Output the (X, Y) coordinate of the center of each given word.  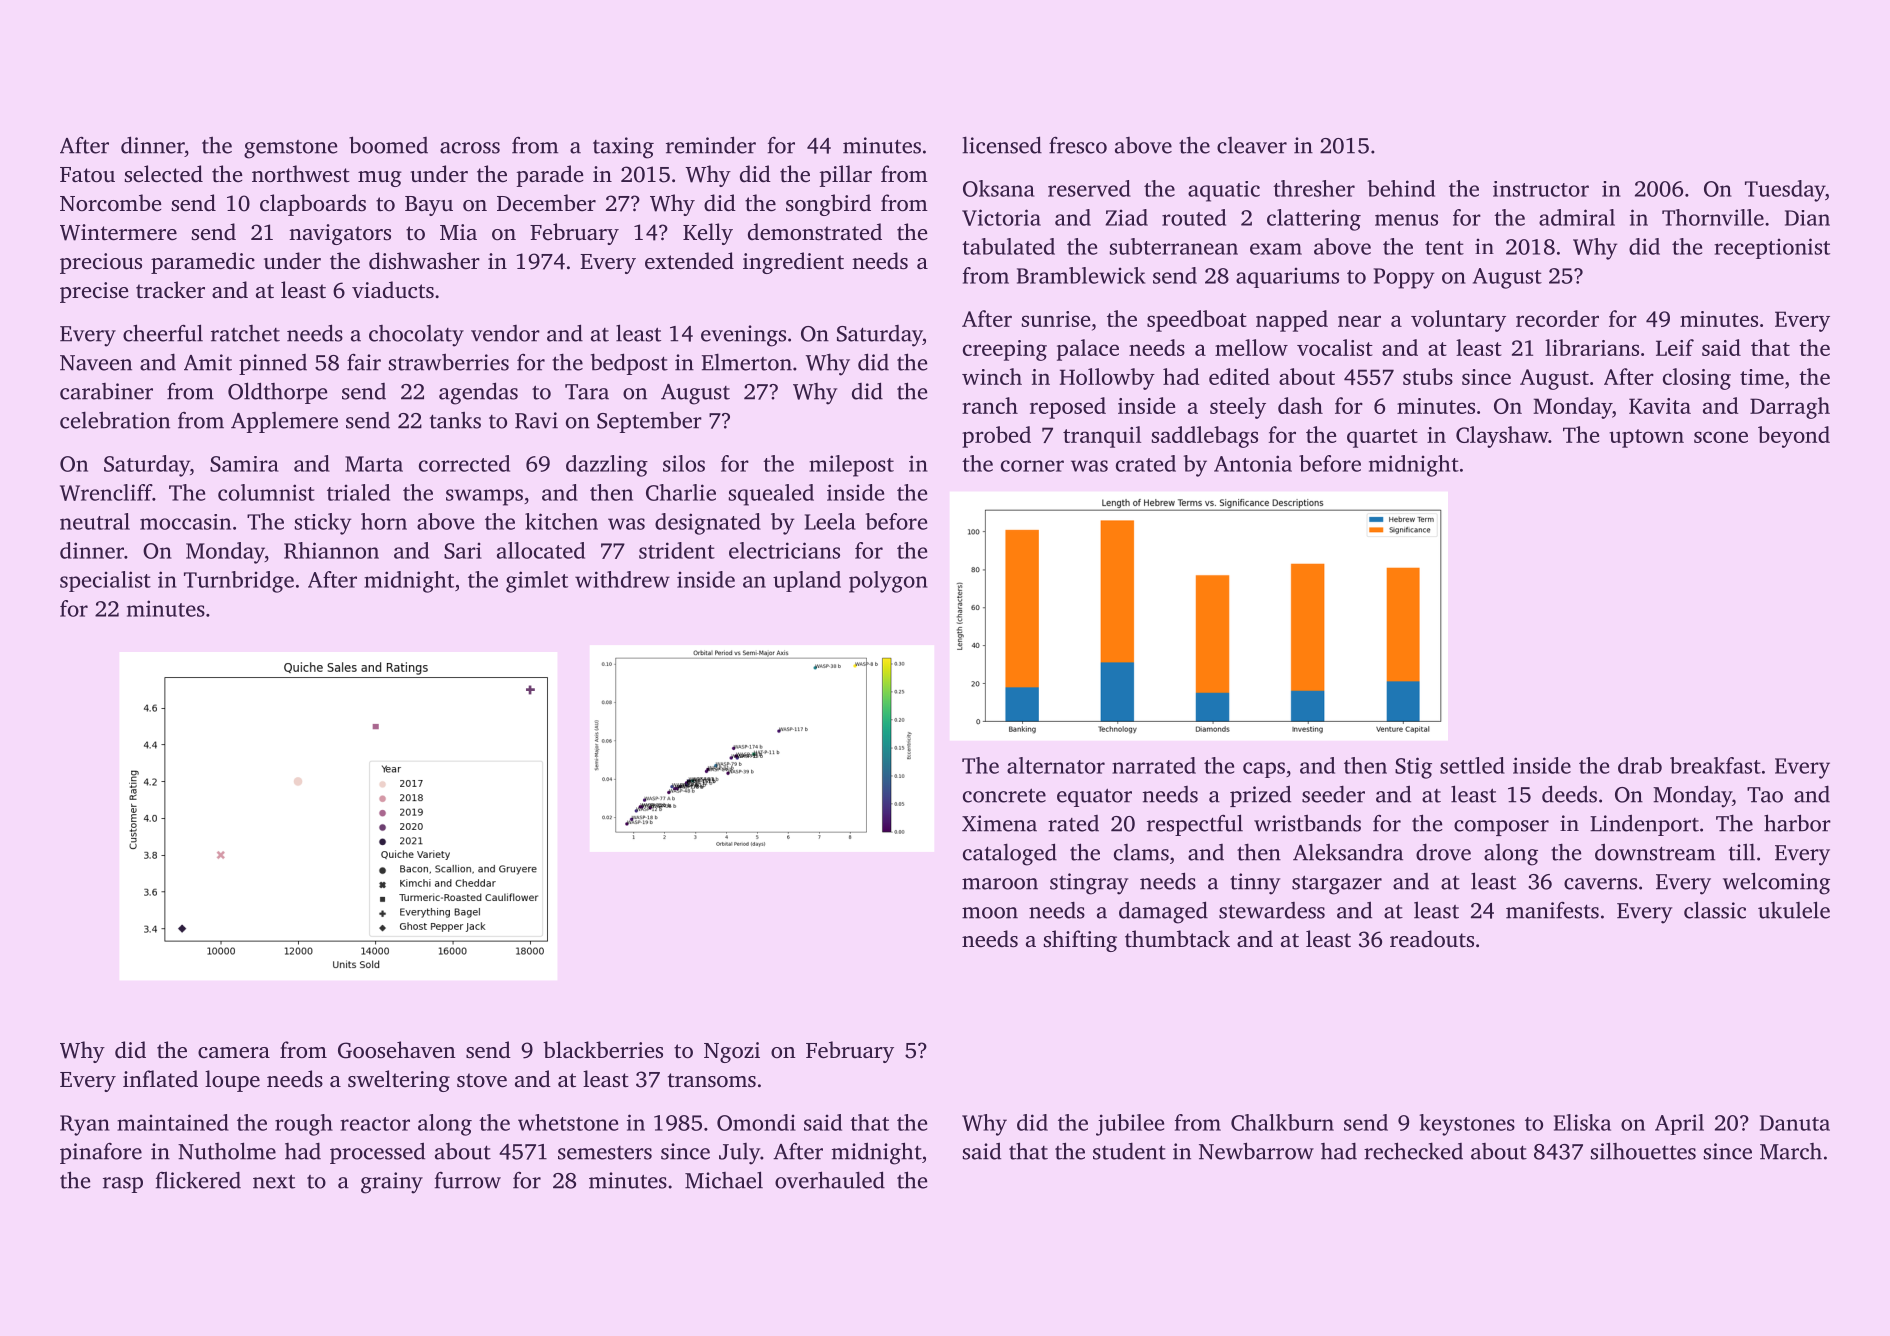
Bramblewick (1081, 275)
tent (1444, 248)
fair (364, 362)
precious (101, 263)
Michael (724, 1180)
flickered (198, 1180)
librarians (1592, 347)
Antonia (1253, 463)
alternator (1056, 765)
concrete (1004, 795)
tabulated (1008, 246)
